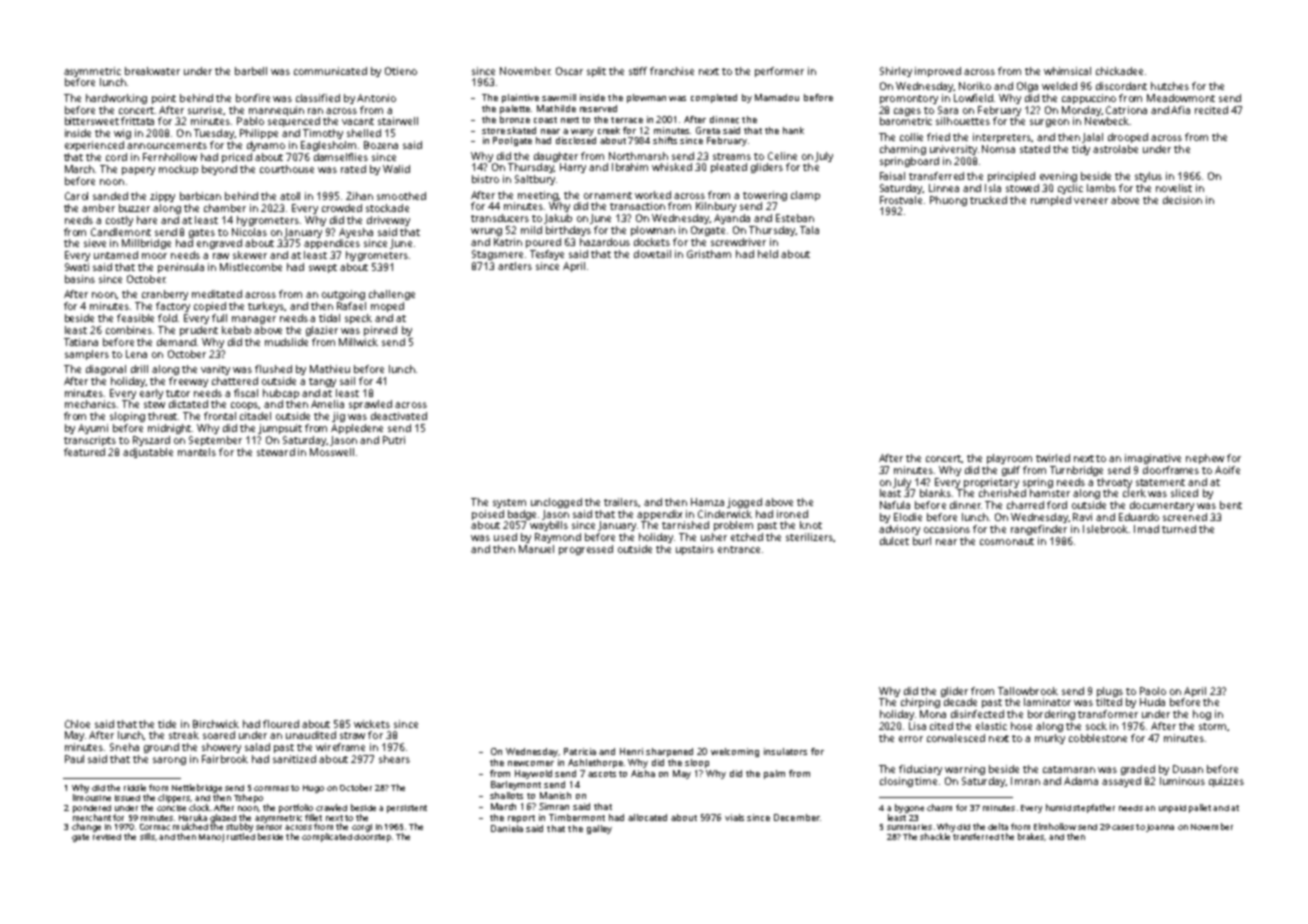 This page has height=924, width=1308. Describe the element at coordinates (1182, 200) in the page. I see `decision` at that location.
